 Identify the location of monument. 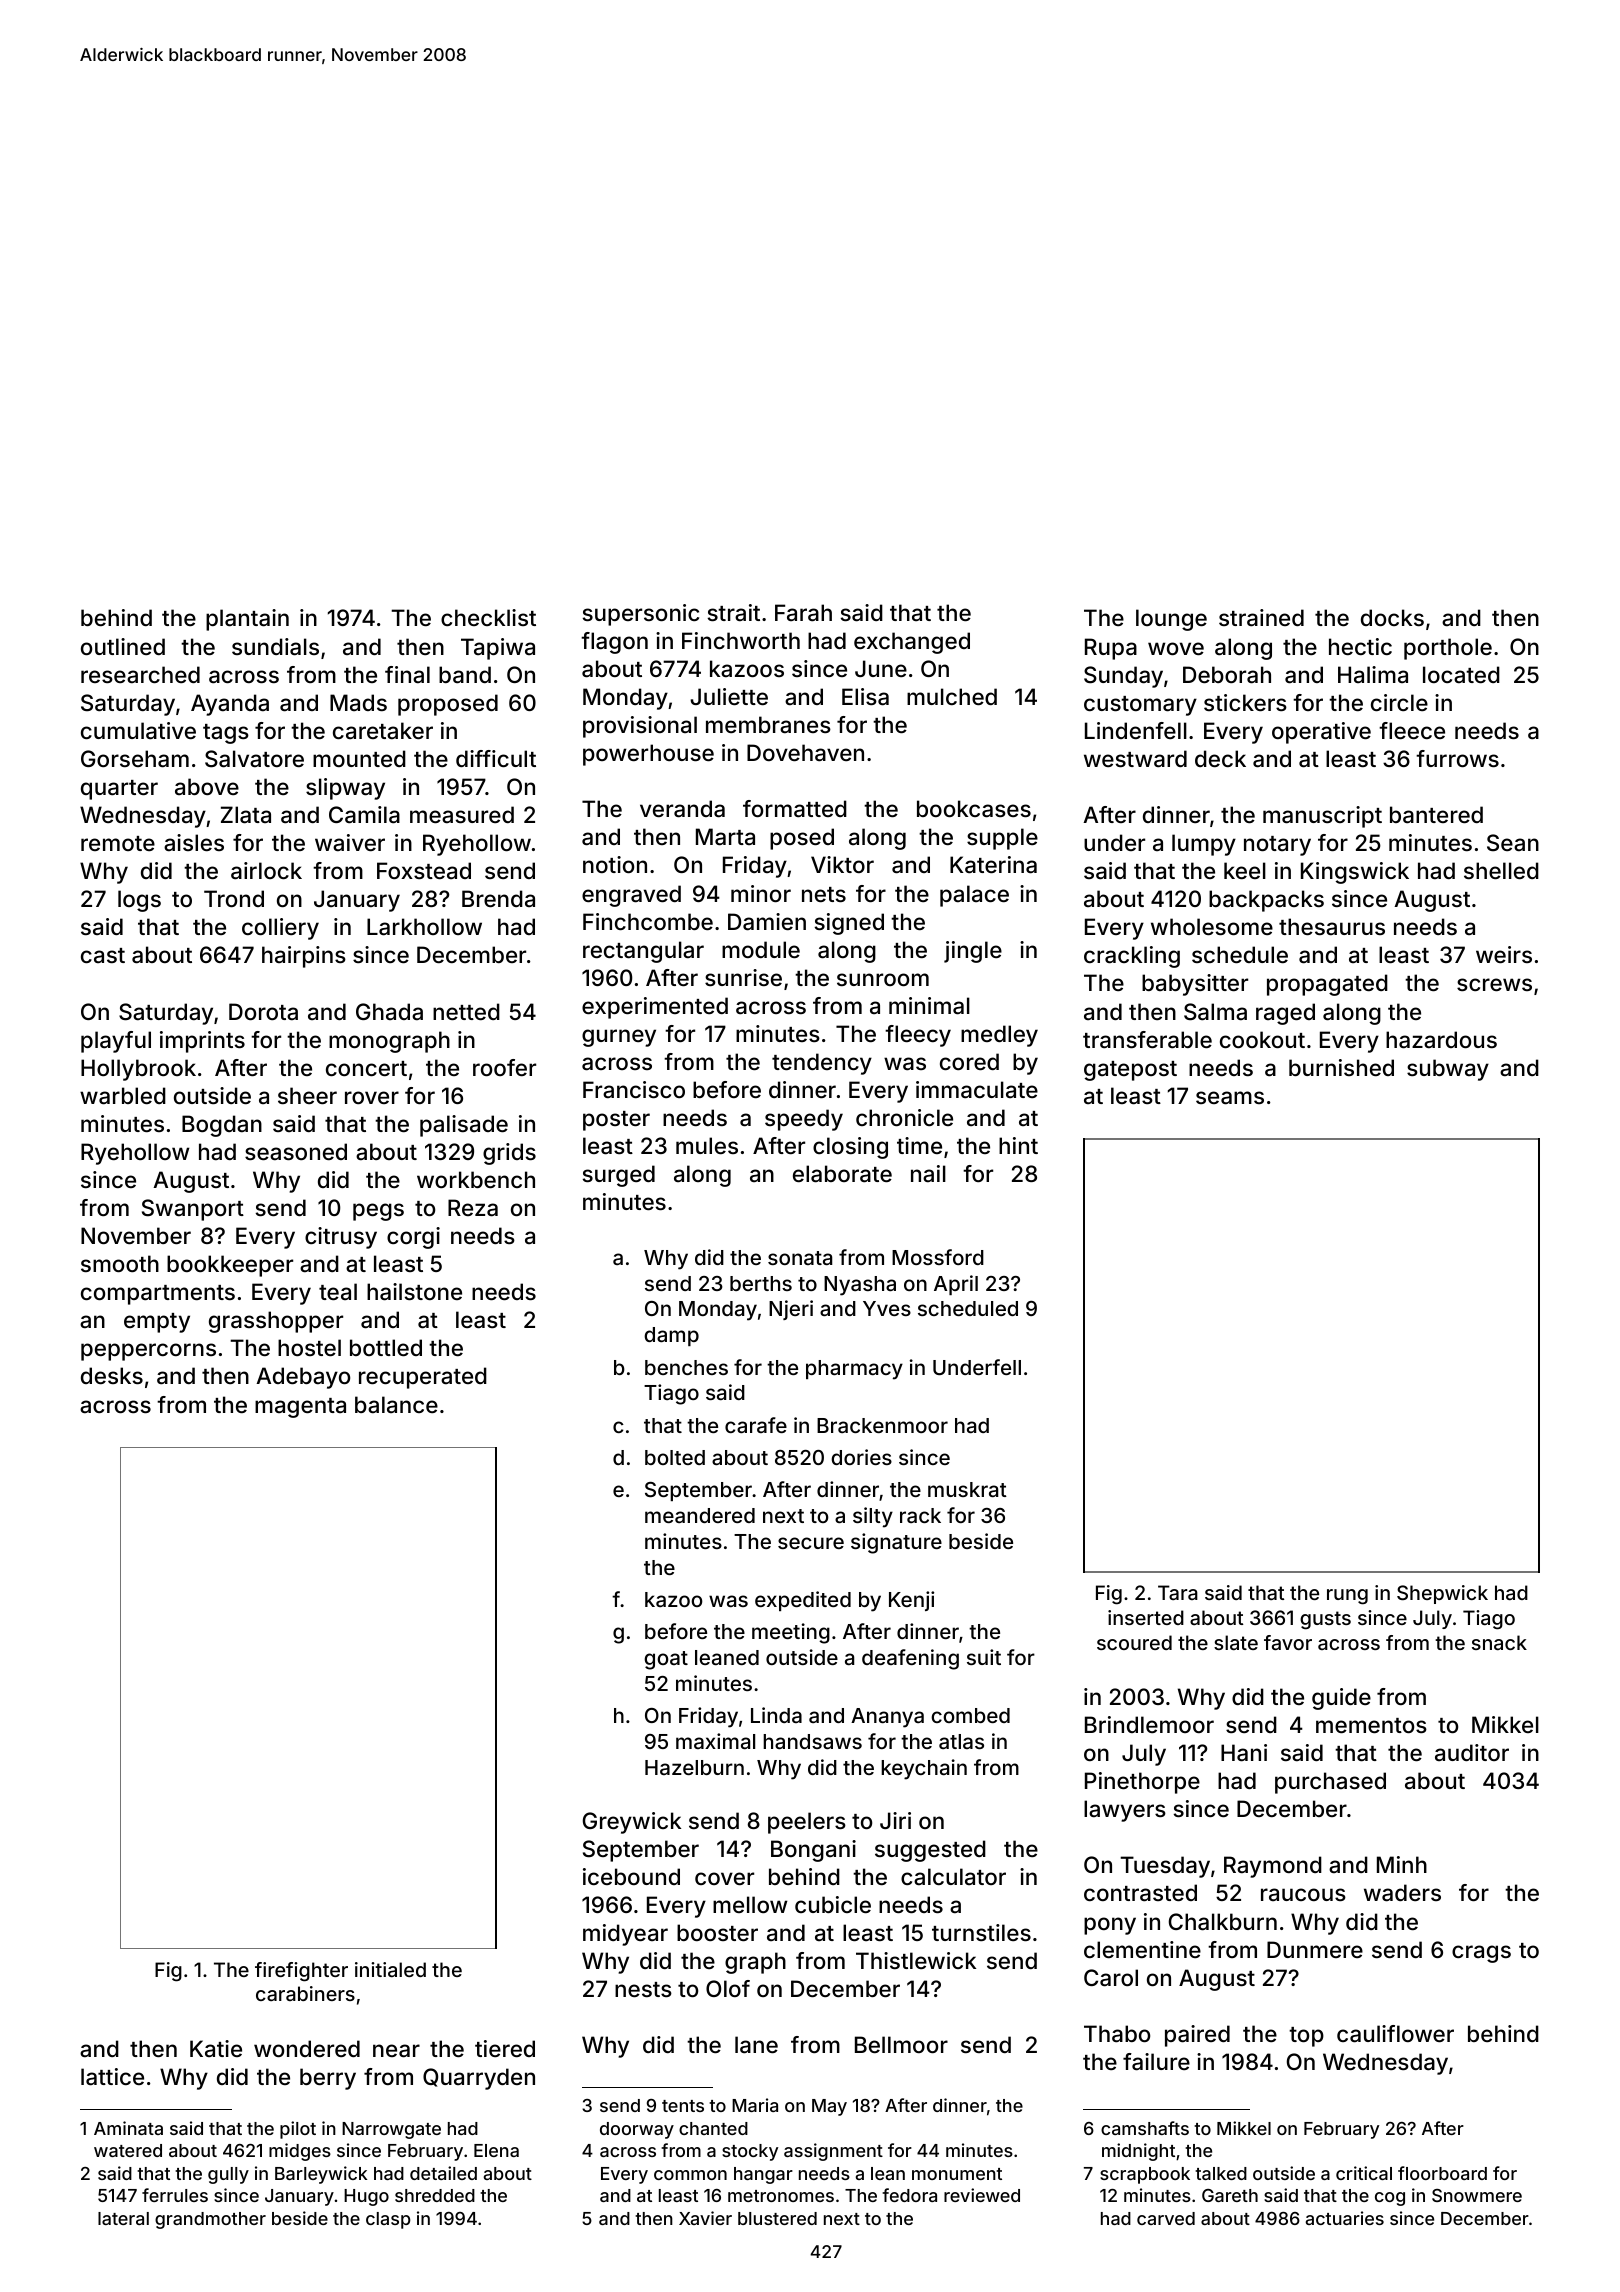
(957, 2174).
